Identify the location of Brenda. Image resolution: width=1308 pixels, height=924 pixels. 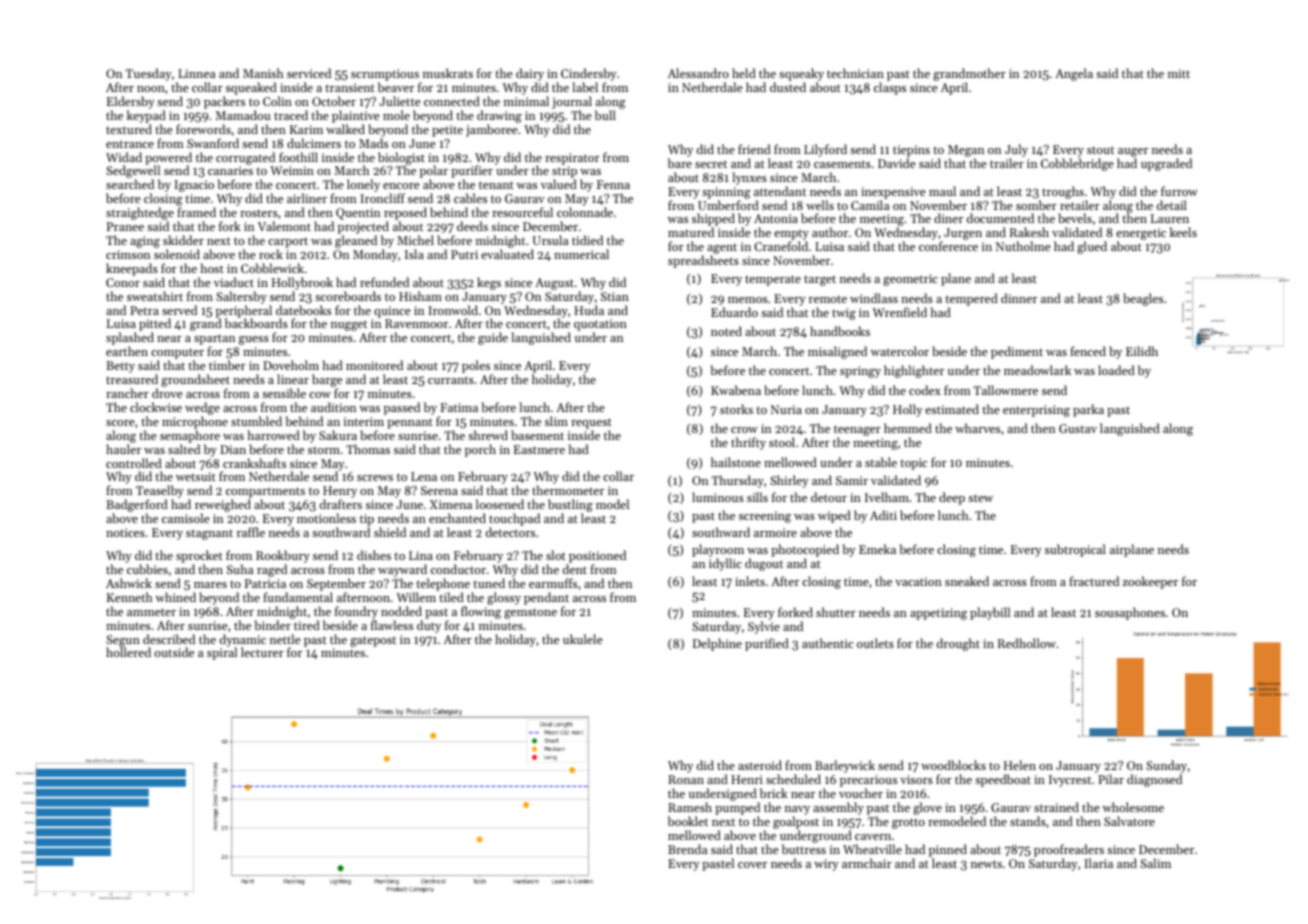
(687, 849).
